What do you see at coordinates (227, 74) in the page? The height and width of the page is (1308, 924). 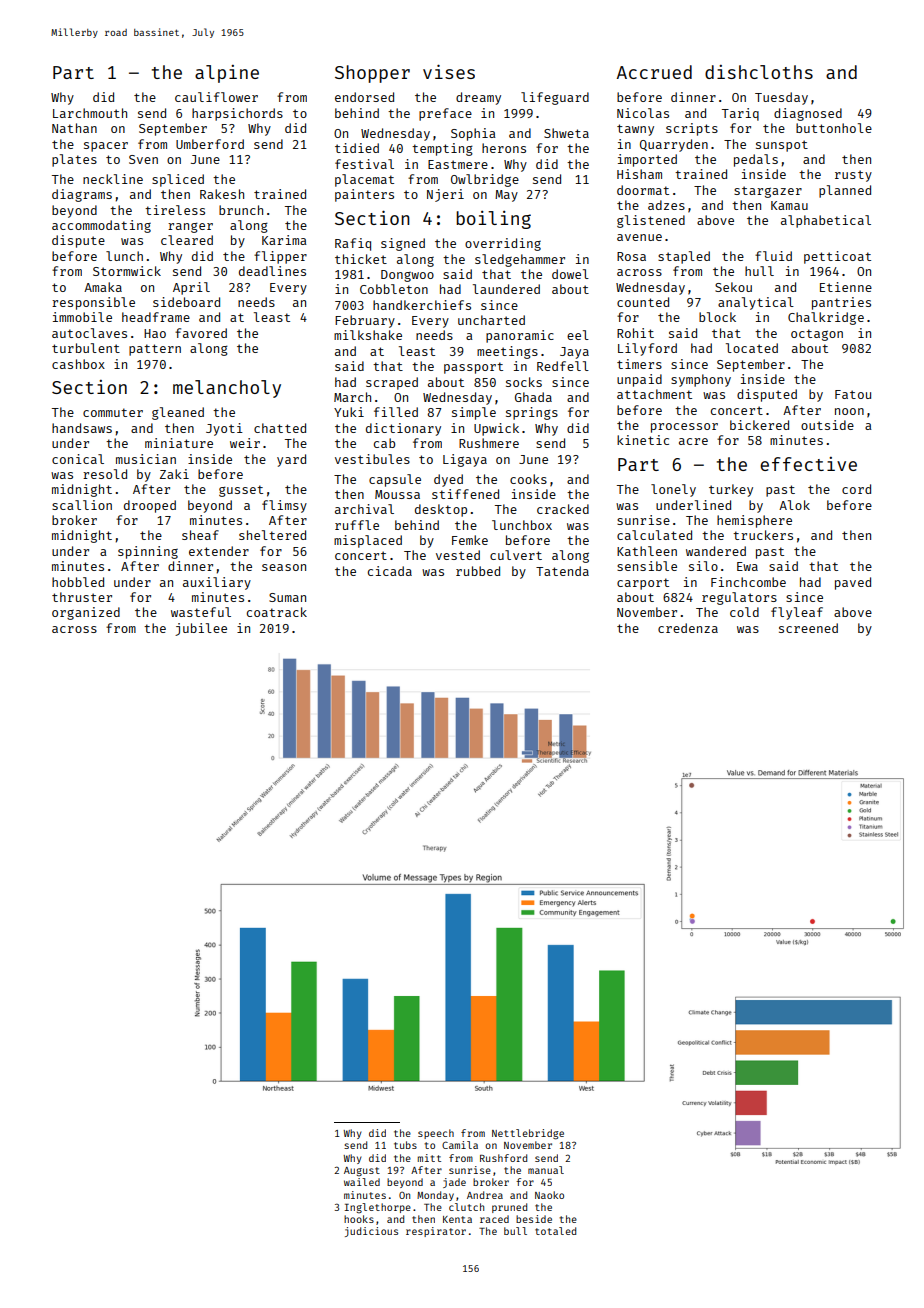 I see `alpine` at bounding box center [227, 74].
